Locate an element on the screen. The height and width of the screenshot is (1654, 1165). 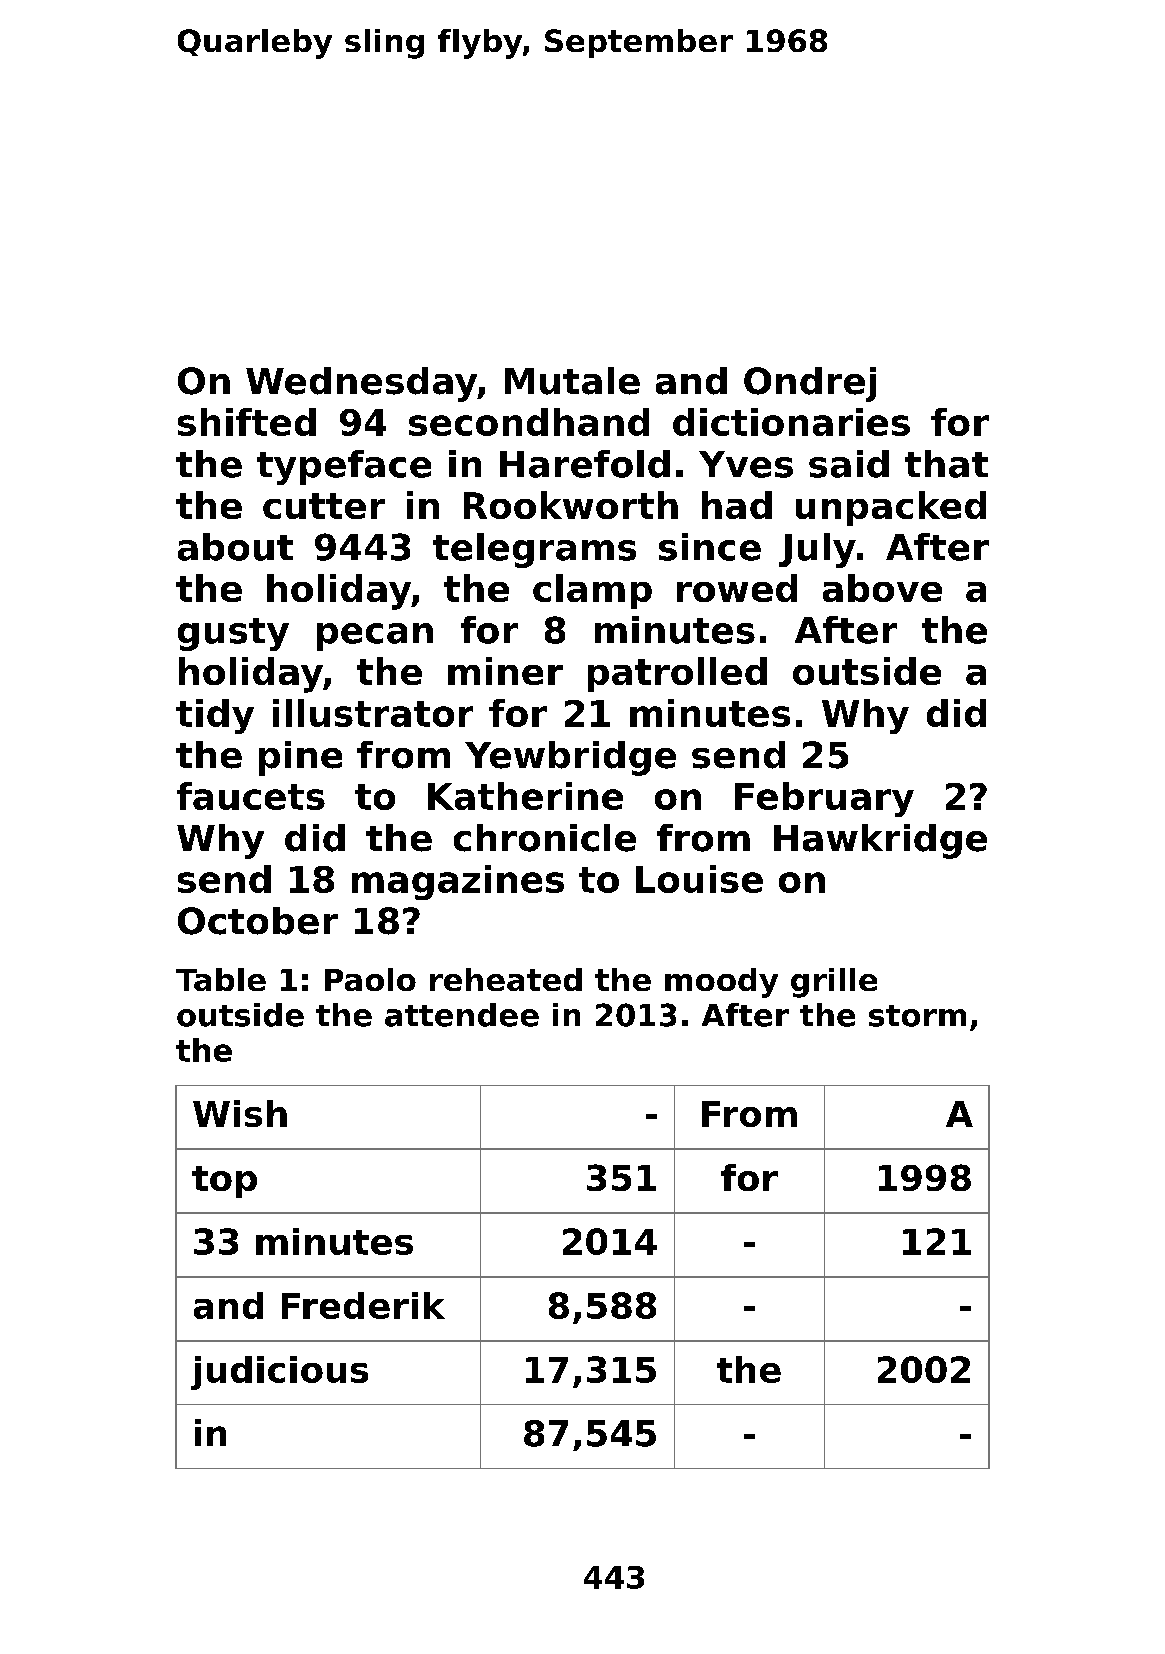
Hawkridge is located at coordinates (880, 841).
